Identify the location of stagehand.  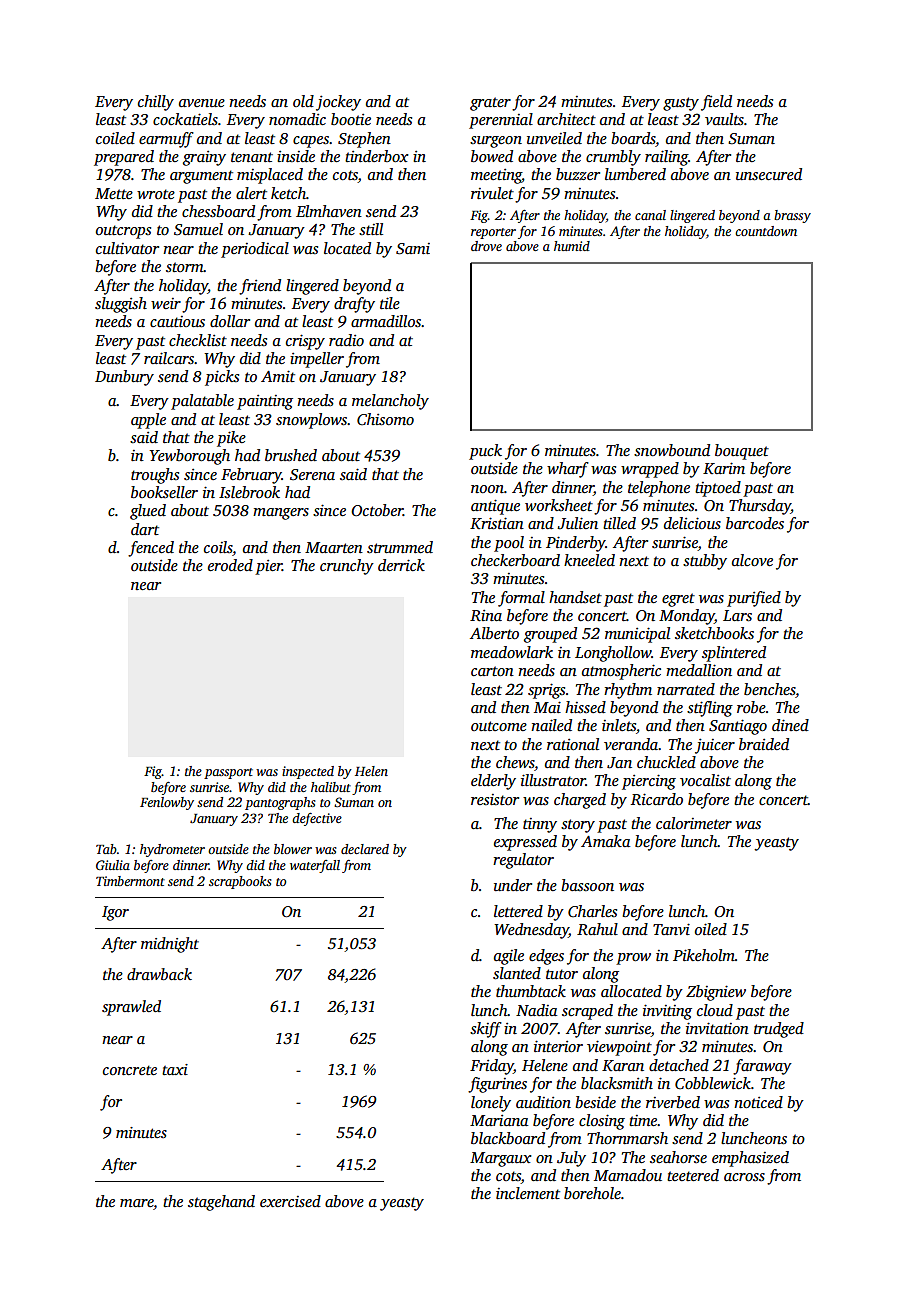
(221, 1203).
